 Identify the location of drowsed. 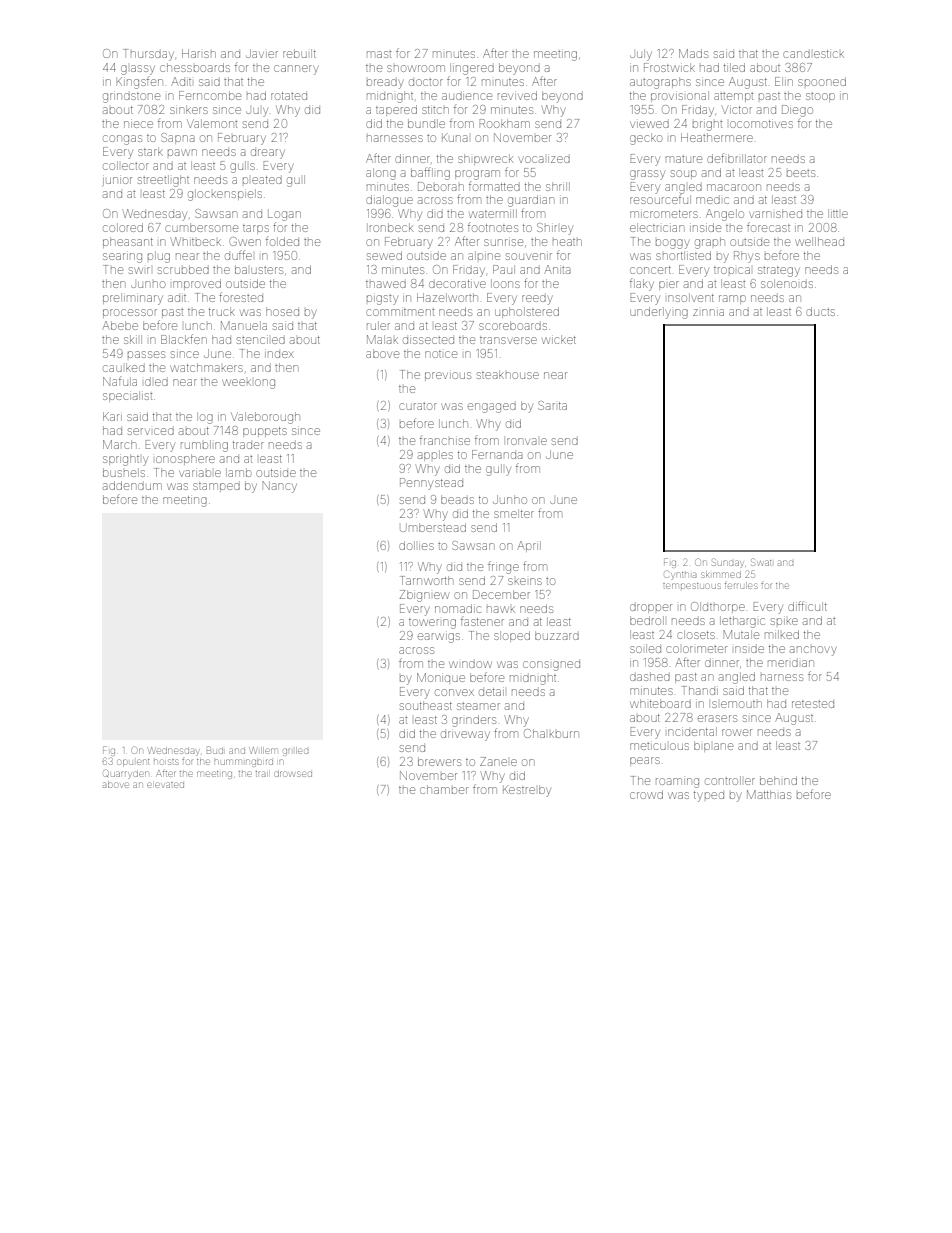
(293, 774).
